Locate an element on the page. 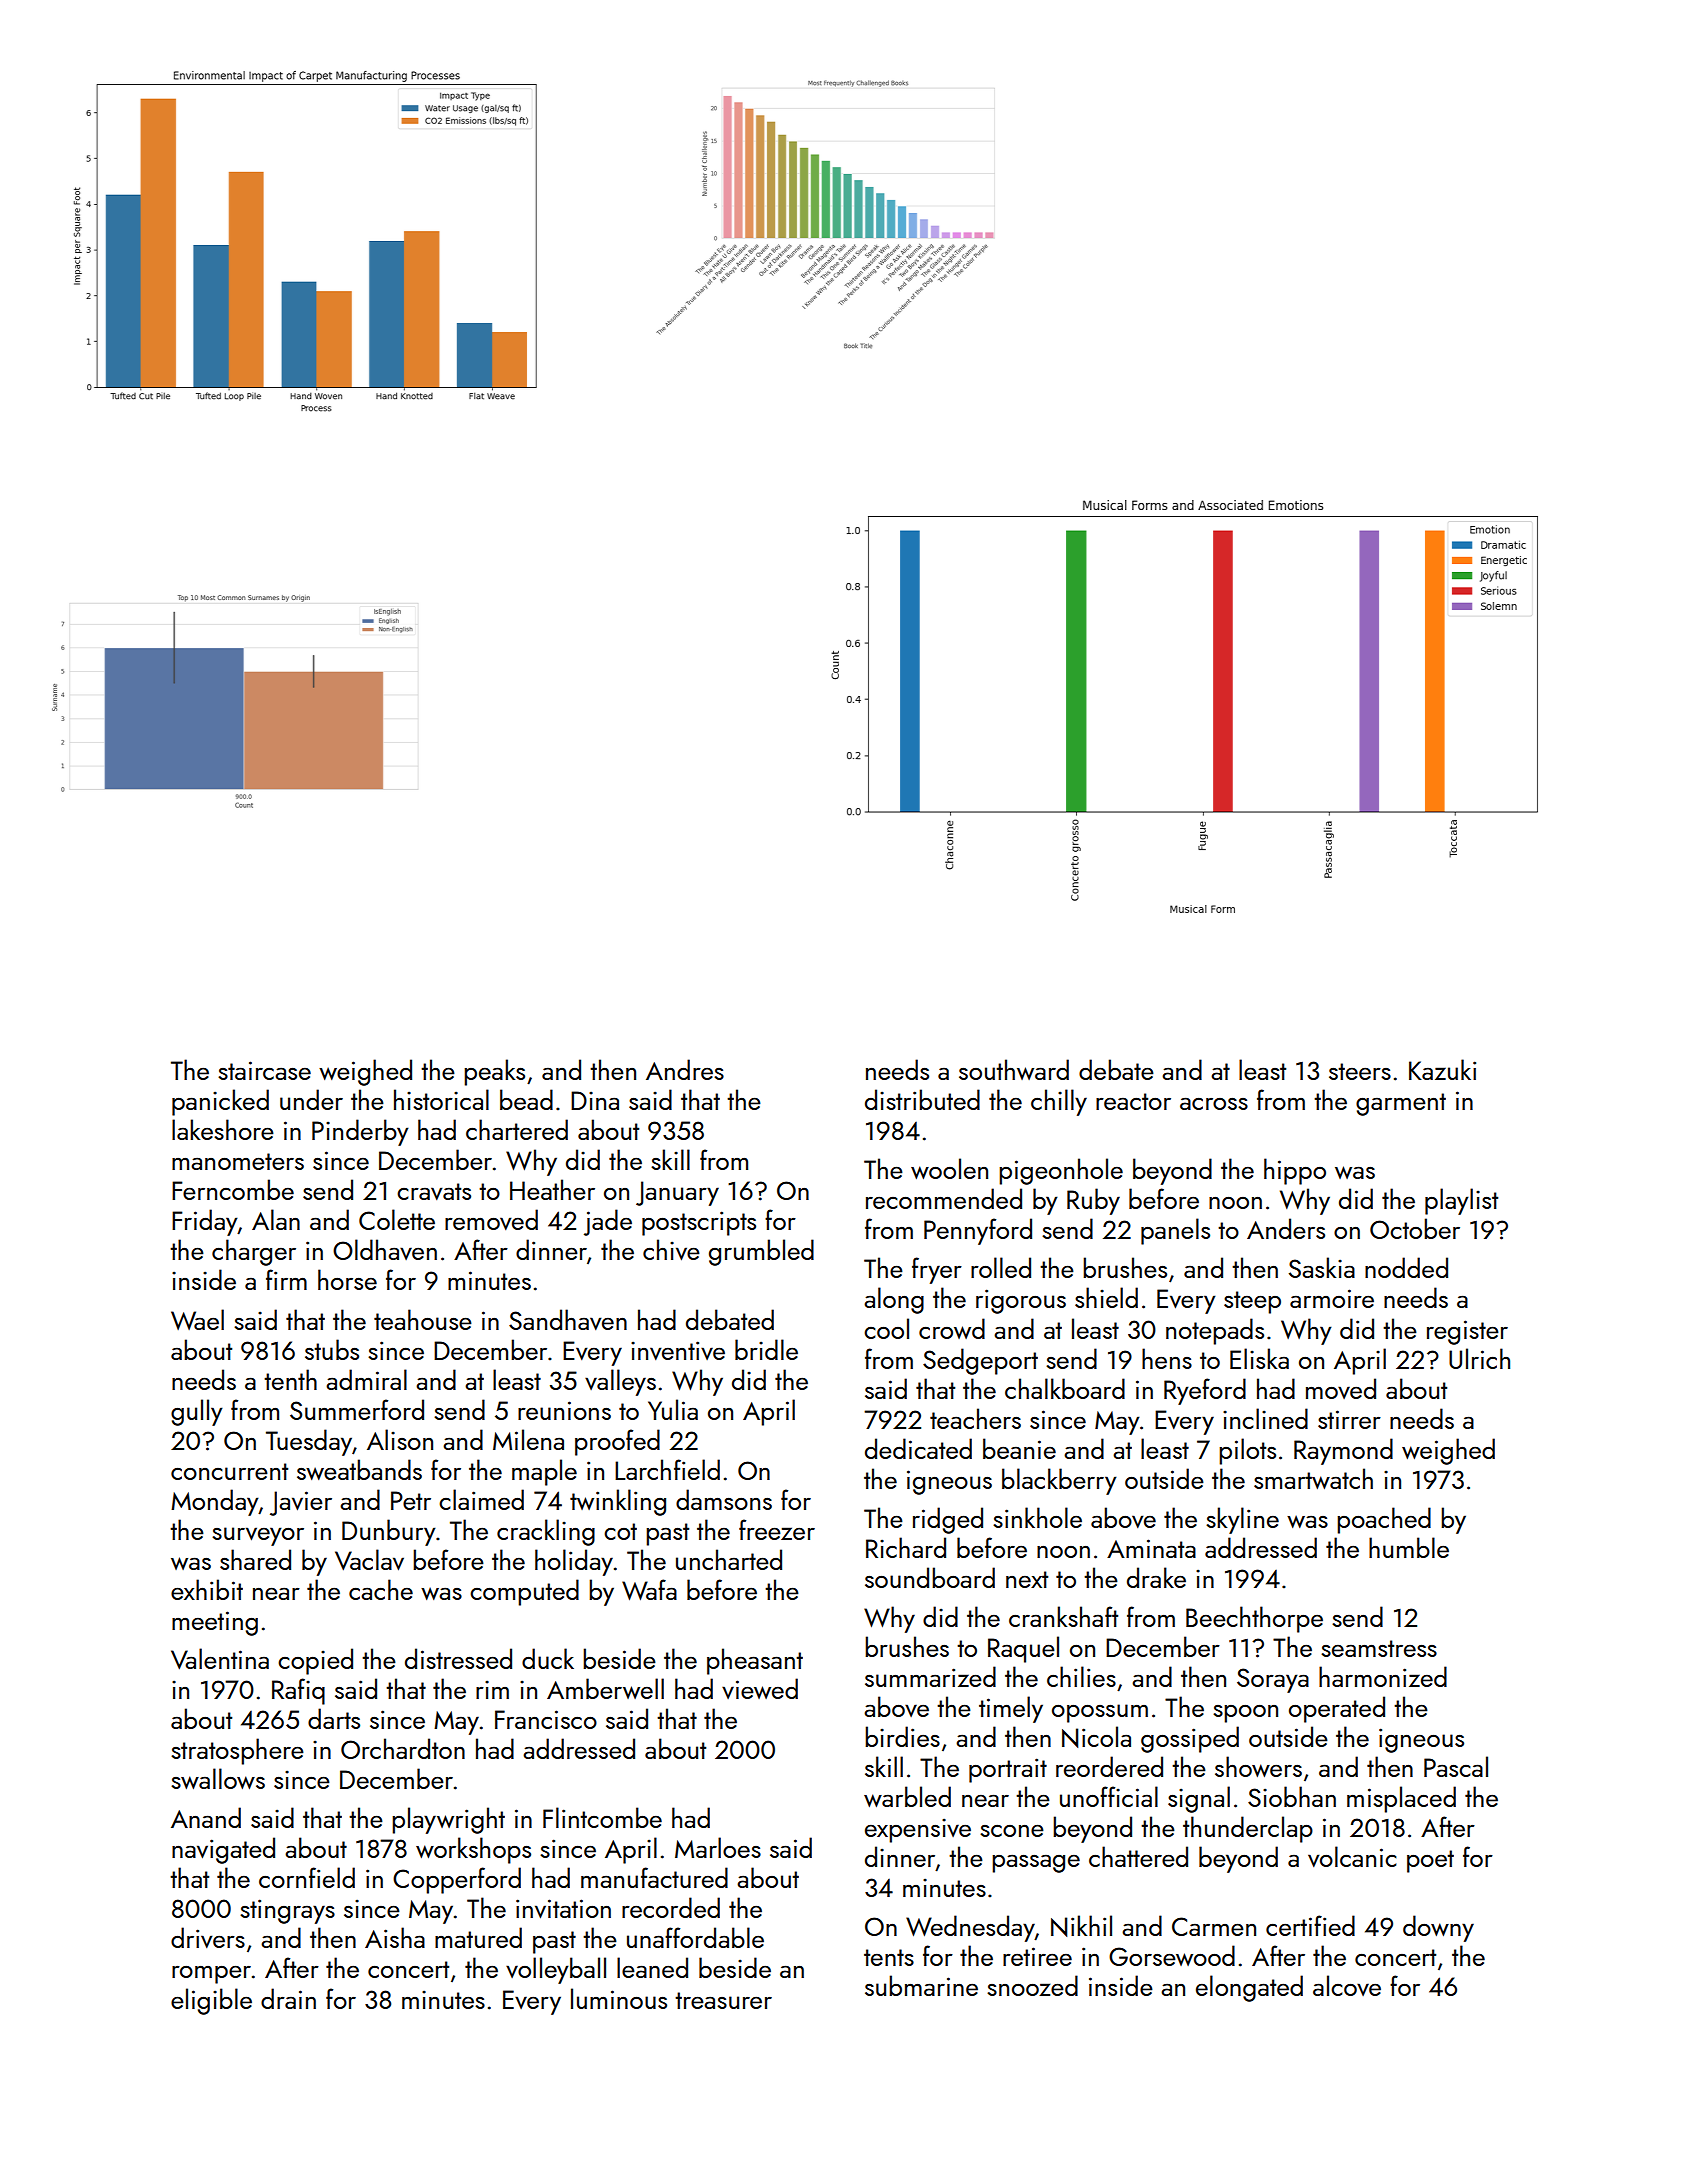 The image size is (1683, 2178). peaks is located at coordinates (494, 1072).
